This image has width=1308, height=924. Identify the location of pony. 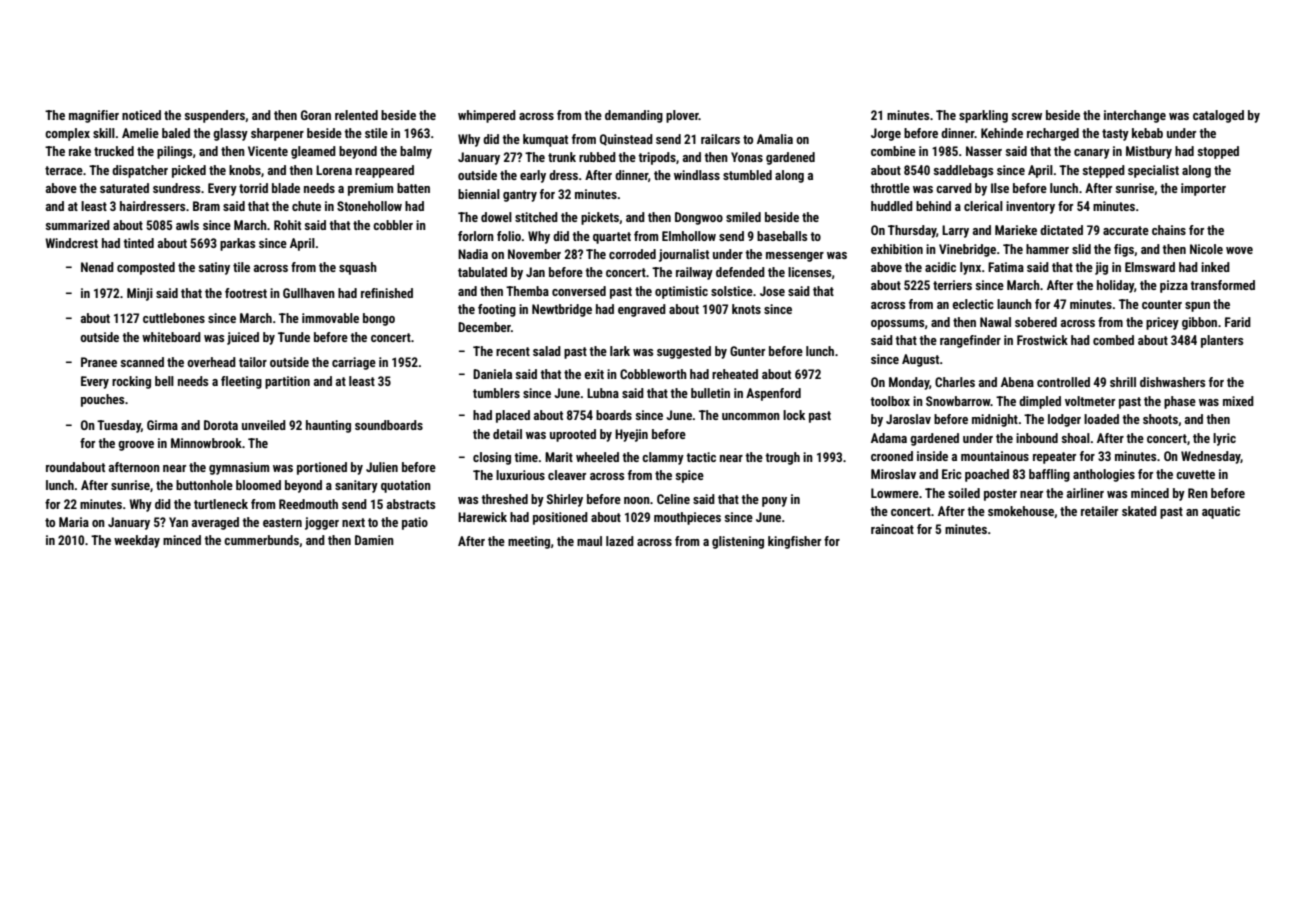
(774, 502).
